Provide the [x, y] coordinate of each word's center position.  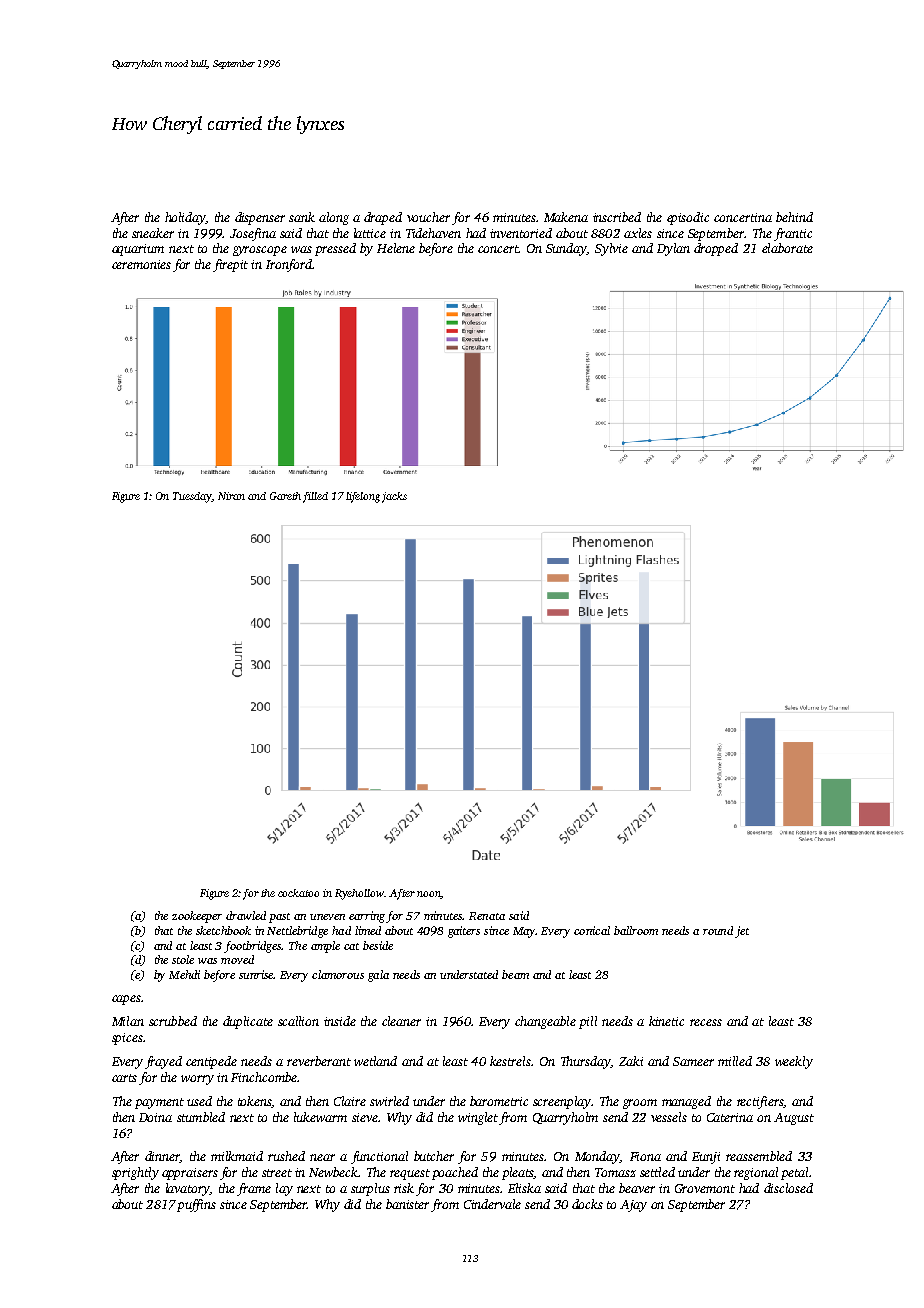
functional [379, 1157]
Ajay [633, 1206]
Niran [231, 496]
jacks [394, 497]
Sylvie [611, 249]
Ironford [289, 265]
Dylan [673, 249]
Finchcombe [264, 1077]
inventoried [521, 233]
